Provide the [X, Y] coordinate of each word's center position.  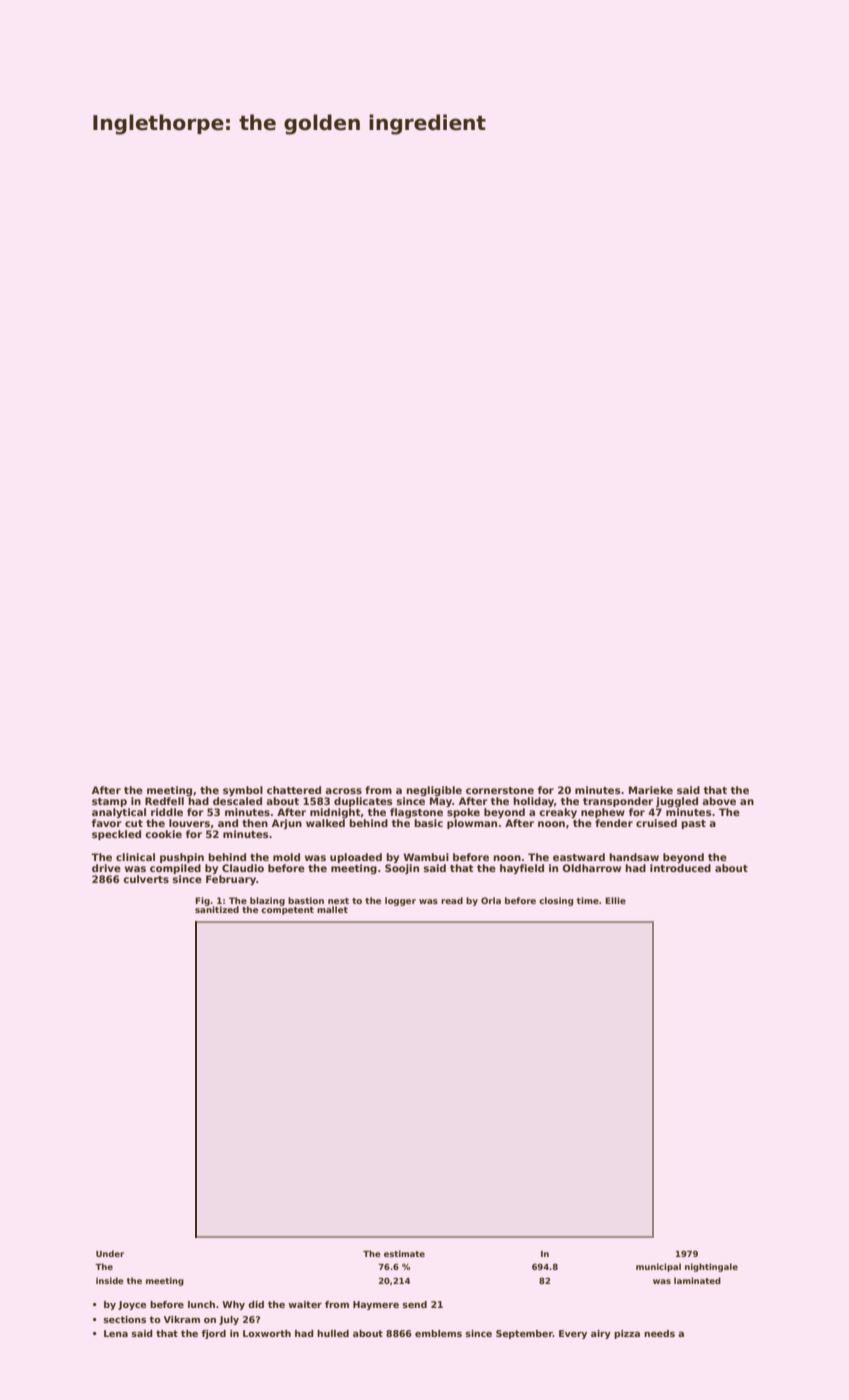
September [524, 1334]
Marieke [651, 790]
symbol [243, 791]
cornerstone [500, 790]
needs [659, 1333]
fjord [213, 1334]
